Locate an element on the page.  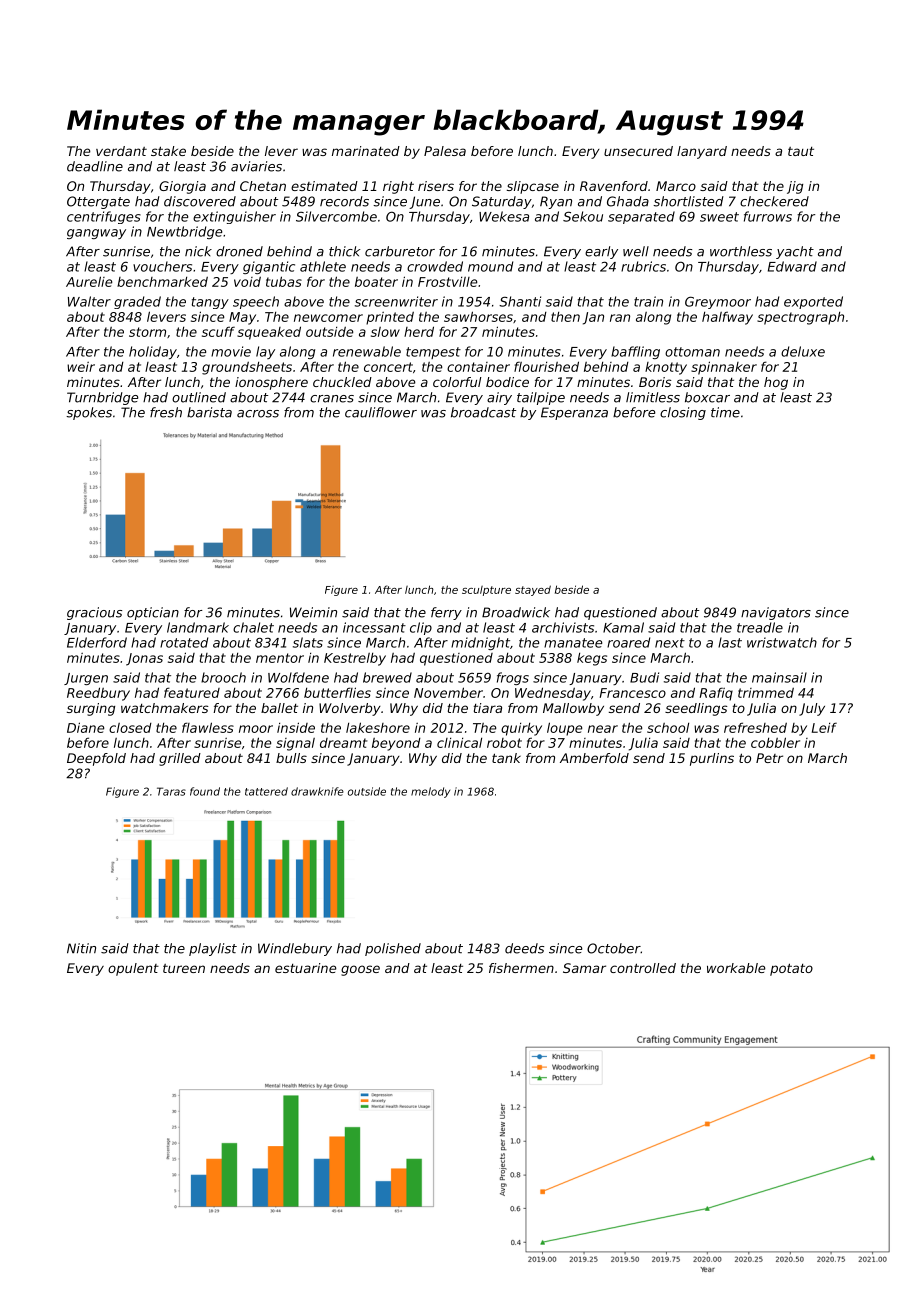
time is located at coordinates (725, 412).
